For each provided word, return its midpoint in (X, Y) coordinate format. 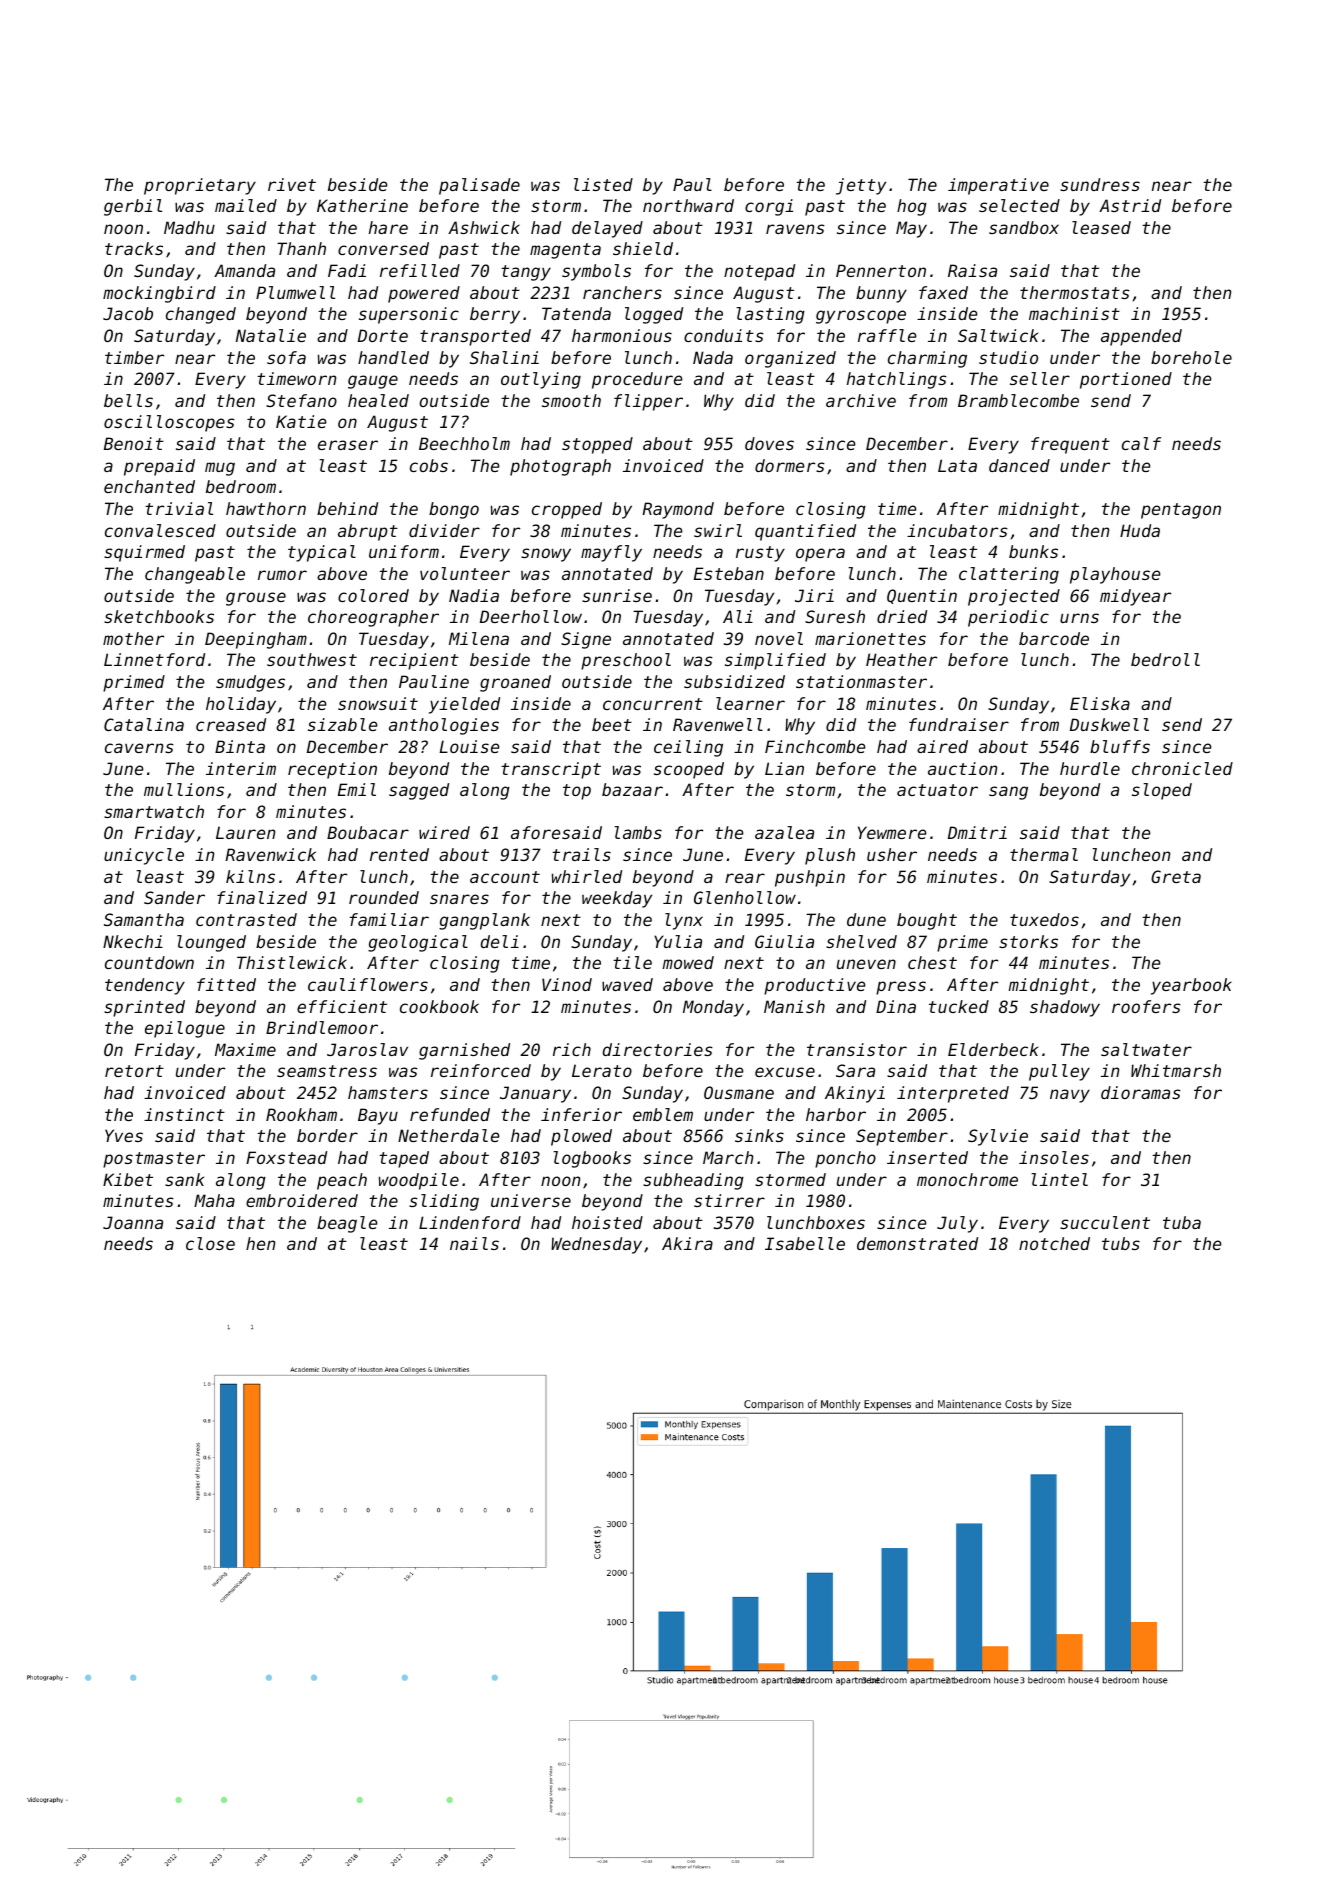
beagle (347, 1224)
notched (1054, 1243)
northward (688, 205)
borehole (1191, 357)
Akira (687, 1243)
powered (424, 294)
